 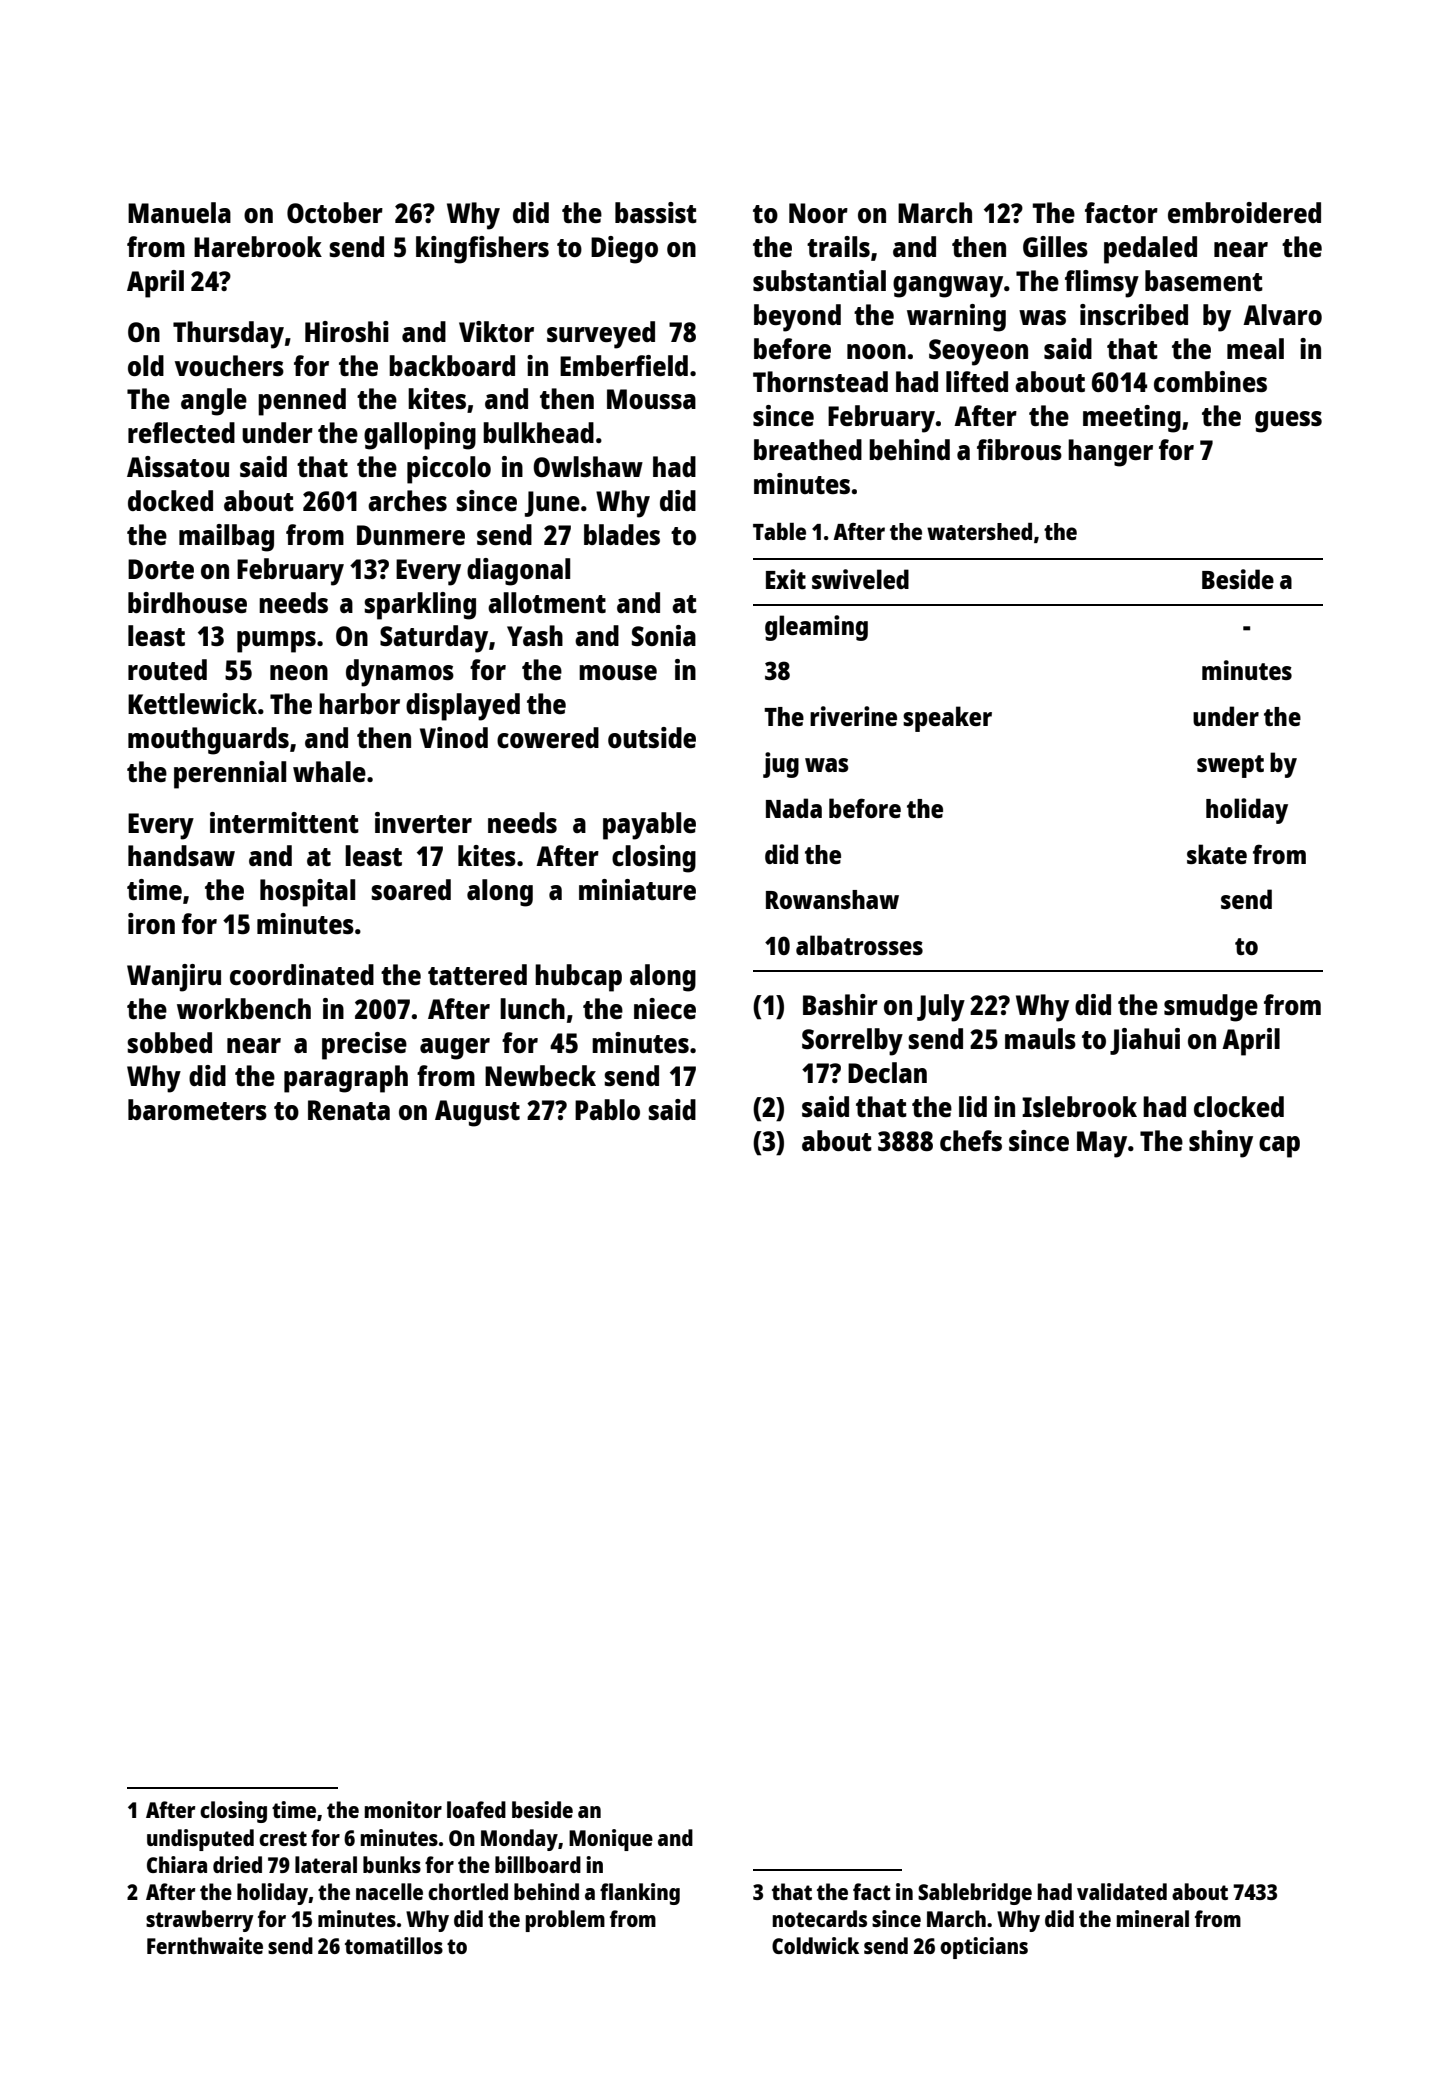 I want to click on Pablo, so click(x=607, y=1109).
